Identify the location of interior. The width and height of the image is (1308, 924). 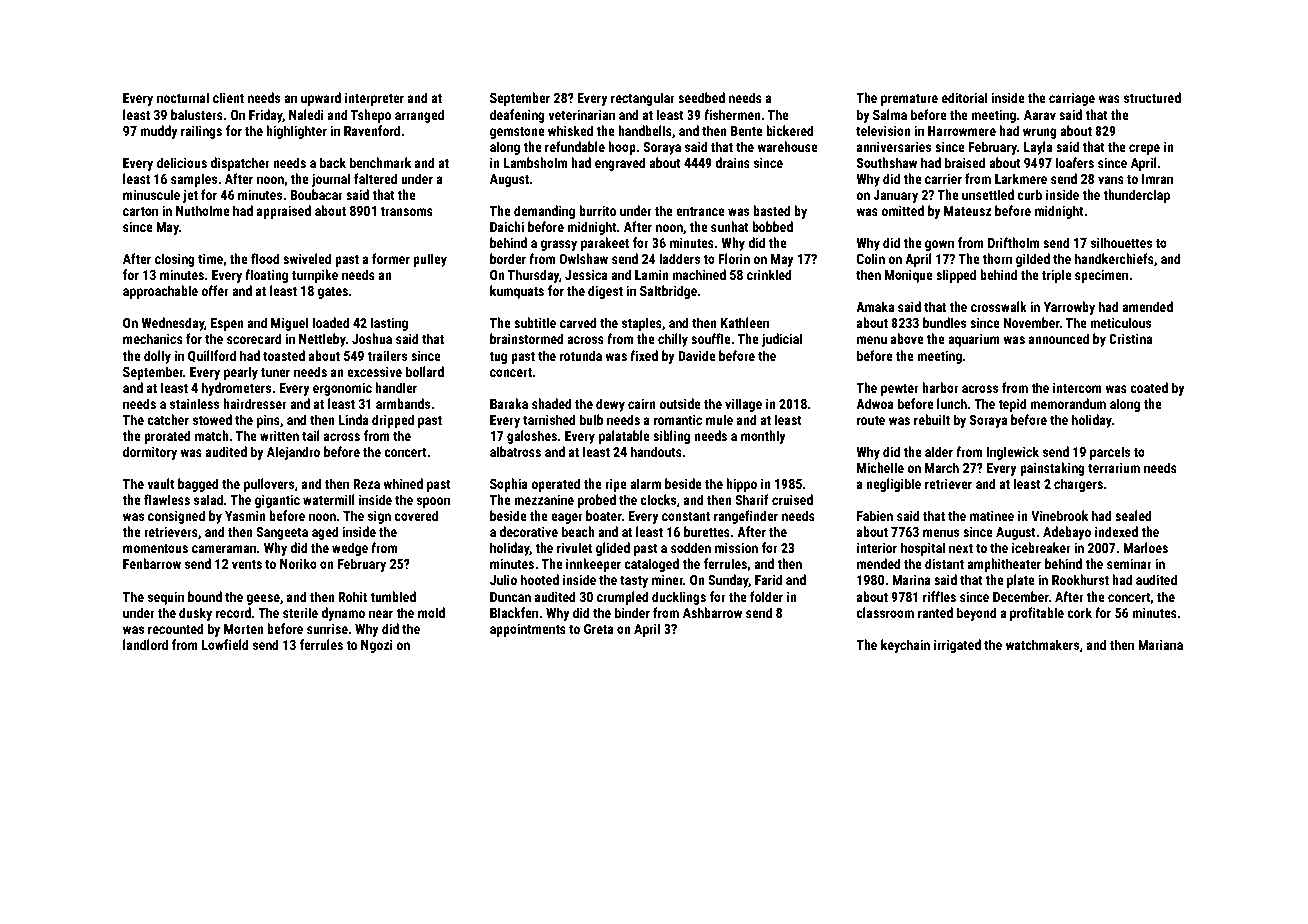
(877, 548).
